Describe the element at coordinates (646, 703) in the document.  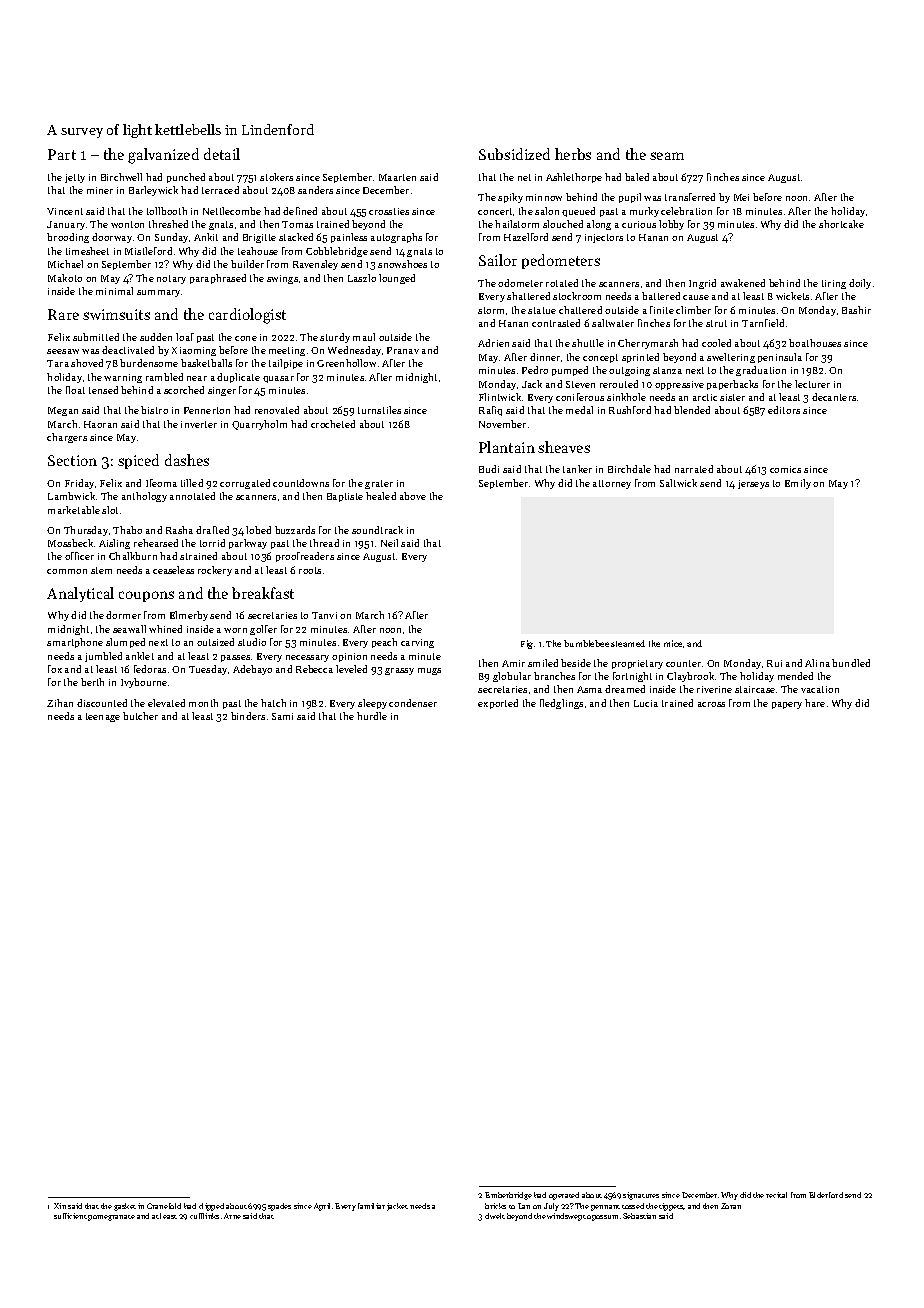
I see `Lucia` at that location.
